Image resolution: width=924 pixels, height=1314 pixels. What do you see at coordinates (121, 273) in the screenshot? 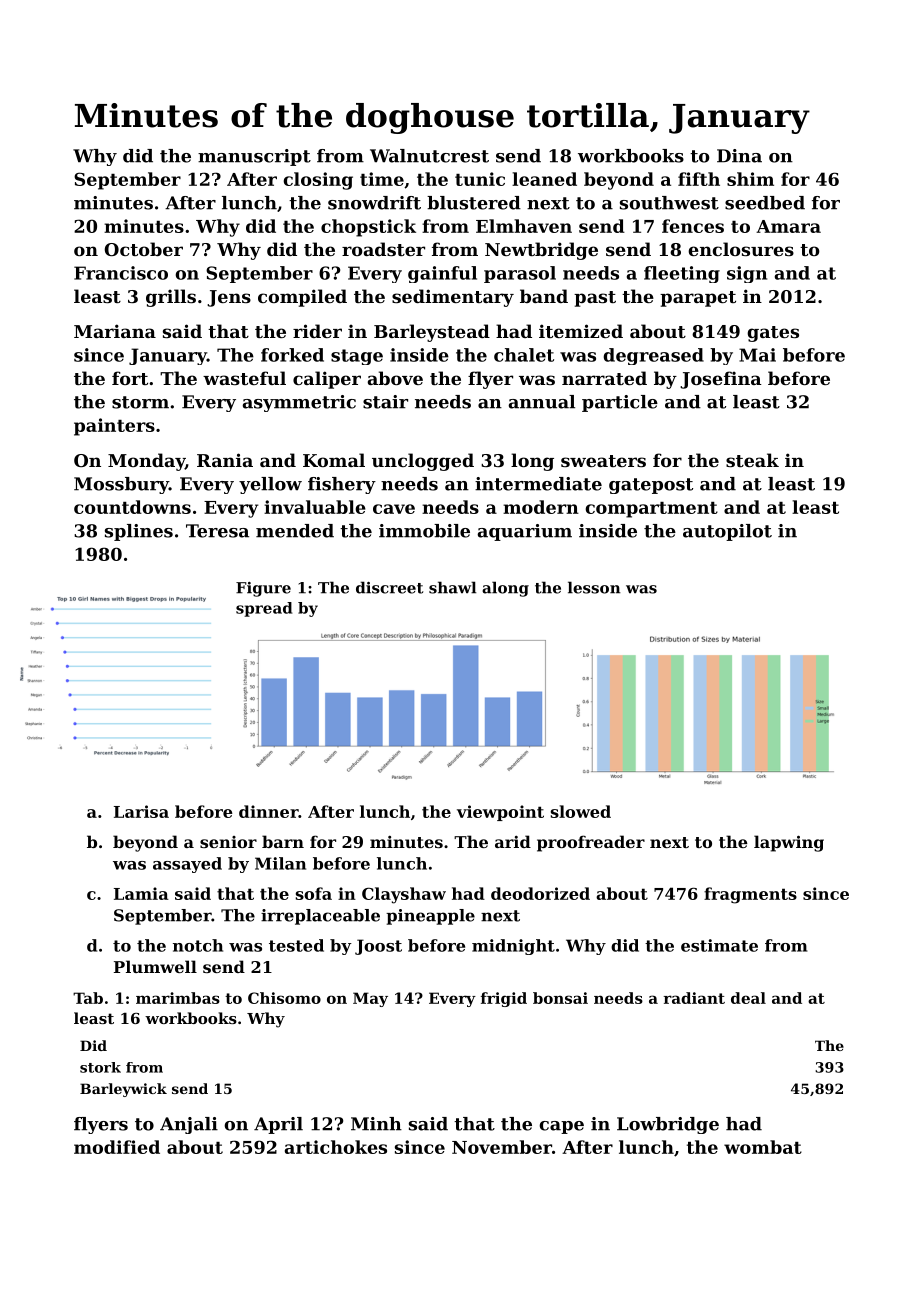
I see `Francisco` at bounding box center [121, 273].
